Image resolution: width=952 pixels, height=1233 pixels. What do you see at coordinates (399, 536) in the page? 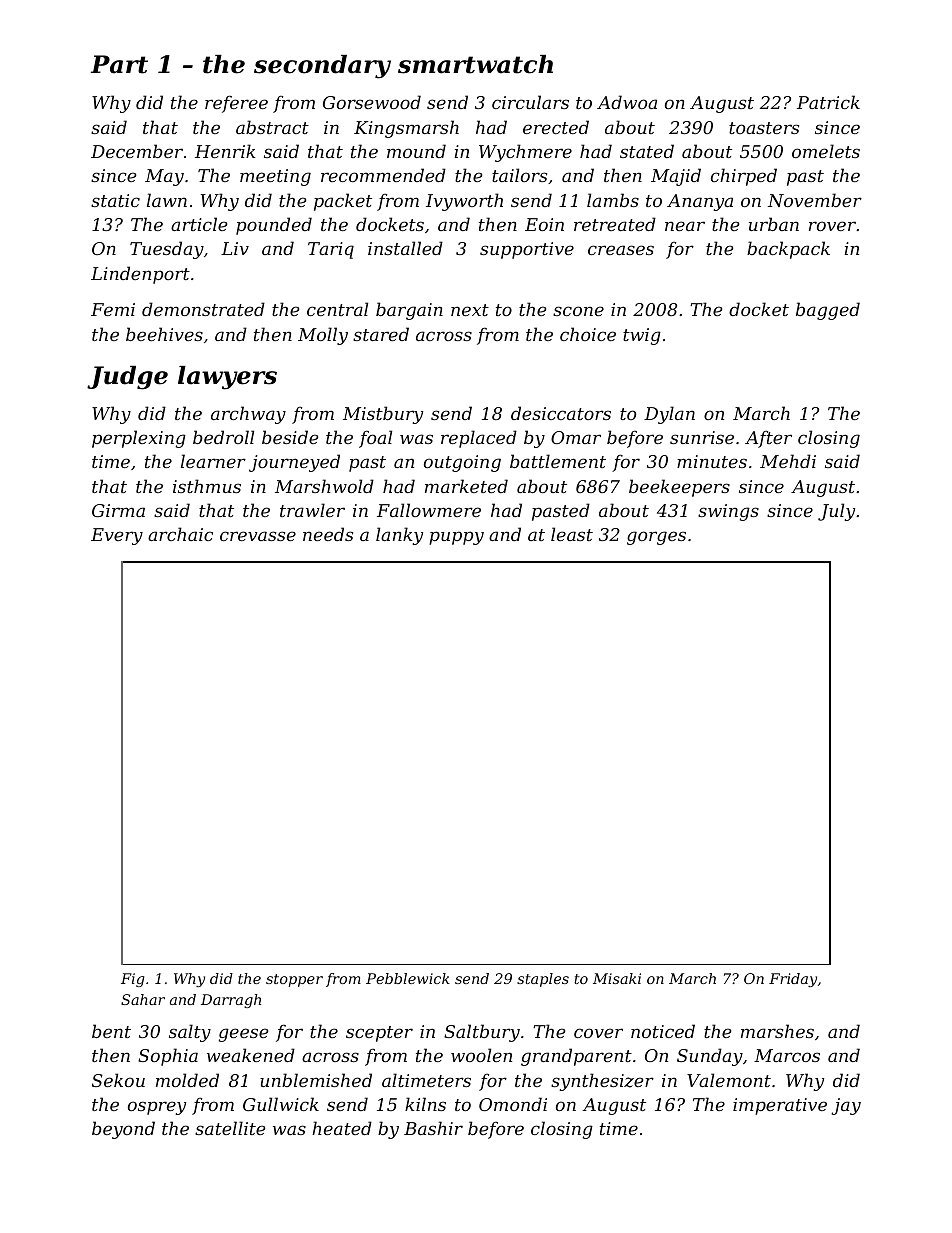
I see `lanky` at bounding box center [399, 536].
